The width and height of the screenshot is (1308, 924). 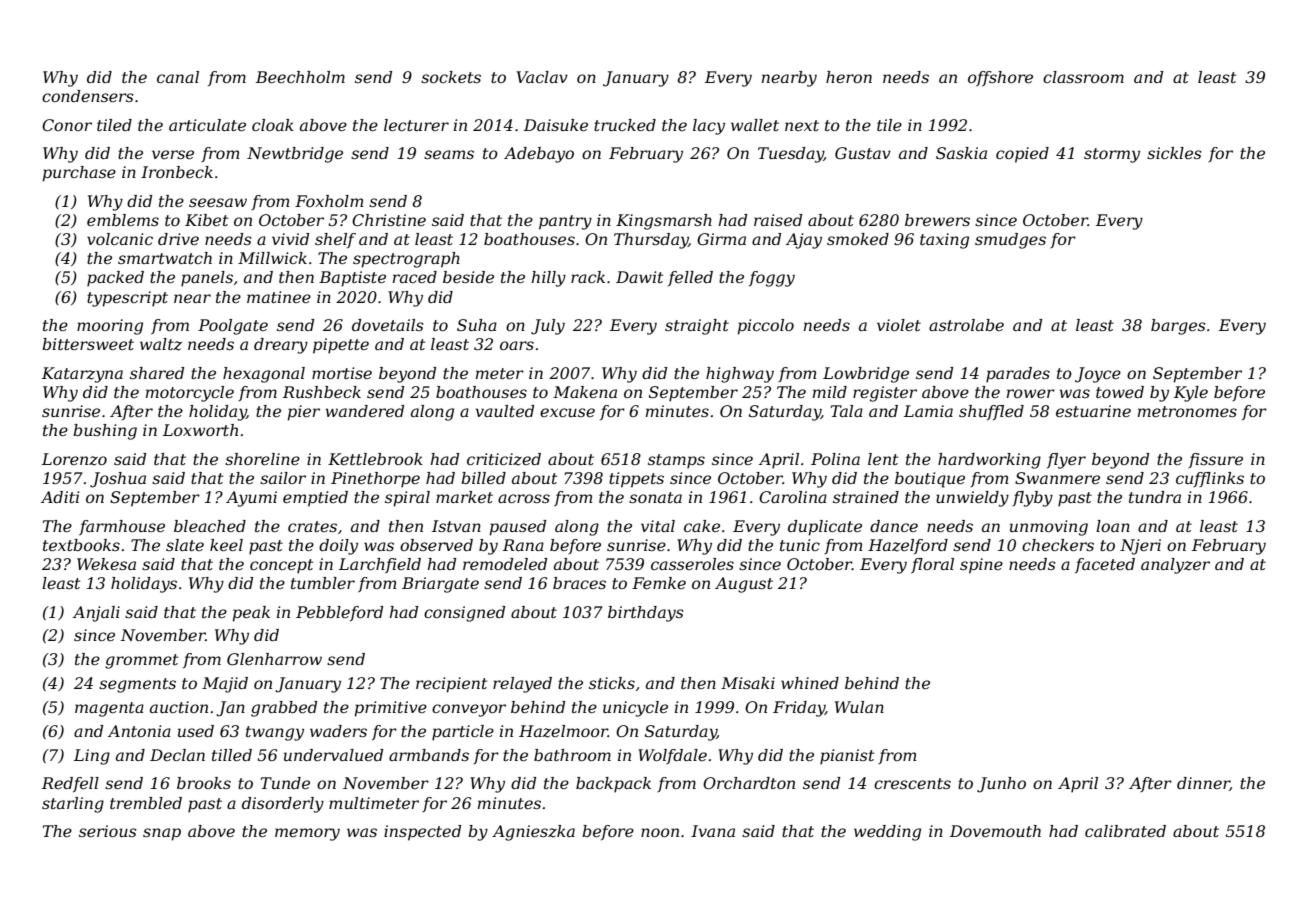 What do you see at coordinates (1010, 241) in the screenshot?
I see `smudges` at bounding box center [1010, 241].
